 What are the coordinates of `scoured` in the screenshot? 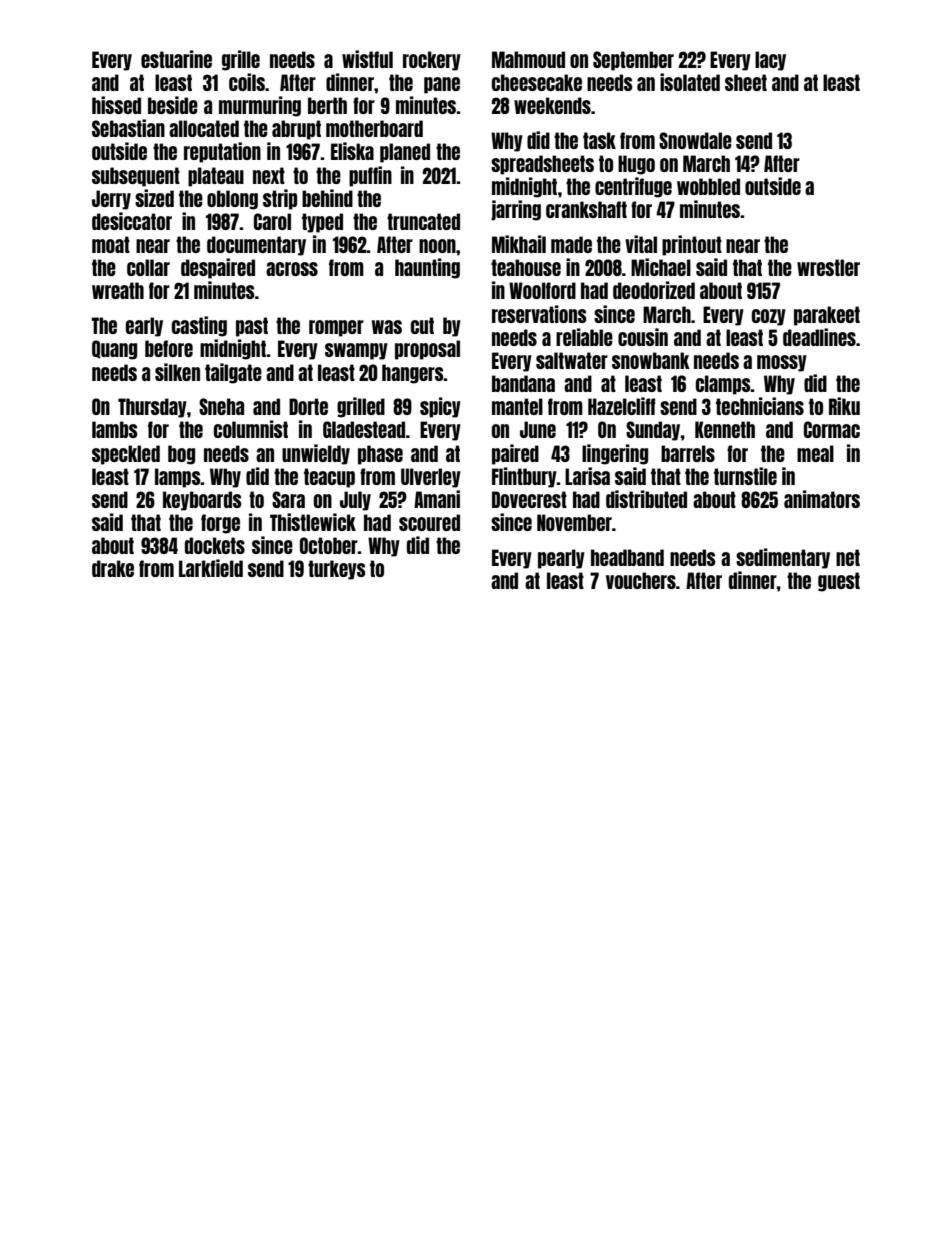 It's located at (429, 522).
